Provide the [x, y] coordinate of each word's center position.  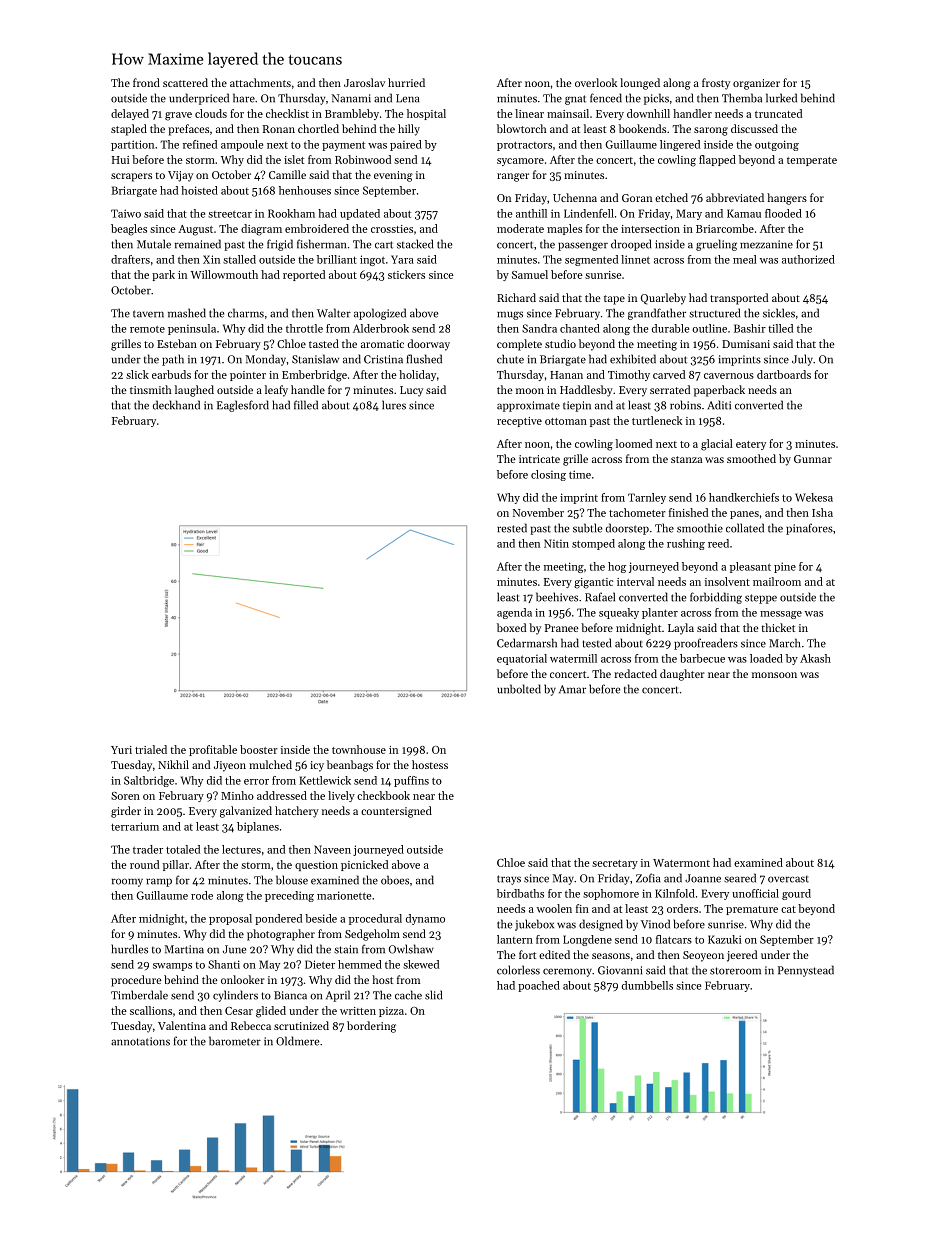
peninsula [192, 329]
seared [740, 878]
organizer [756, 84]
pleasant [750, 567]
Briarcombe [725, 228]
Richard [516, 297]
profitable [213, 750]
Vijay [180, 176]
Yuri [121, 750]
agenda [514, 613]
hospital [426, 114]
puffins [411, 781]
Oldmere [297, 1041]
